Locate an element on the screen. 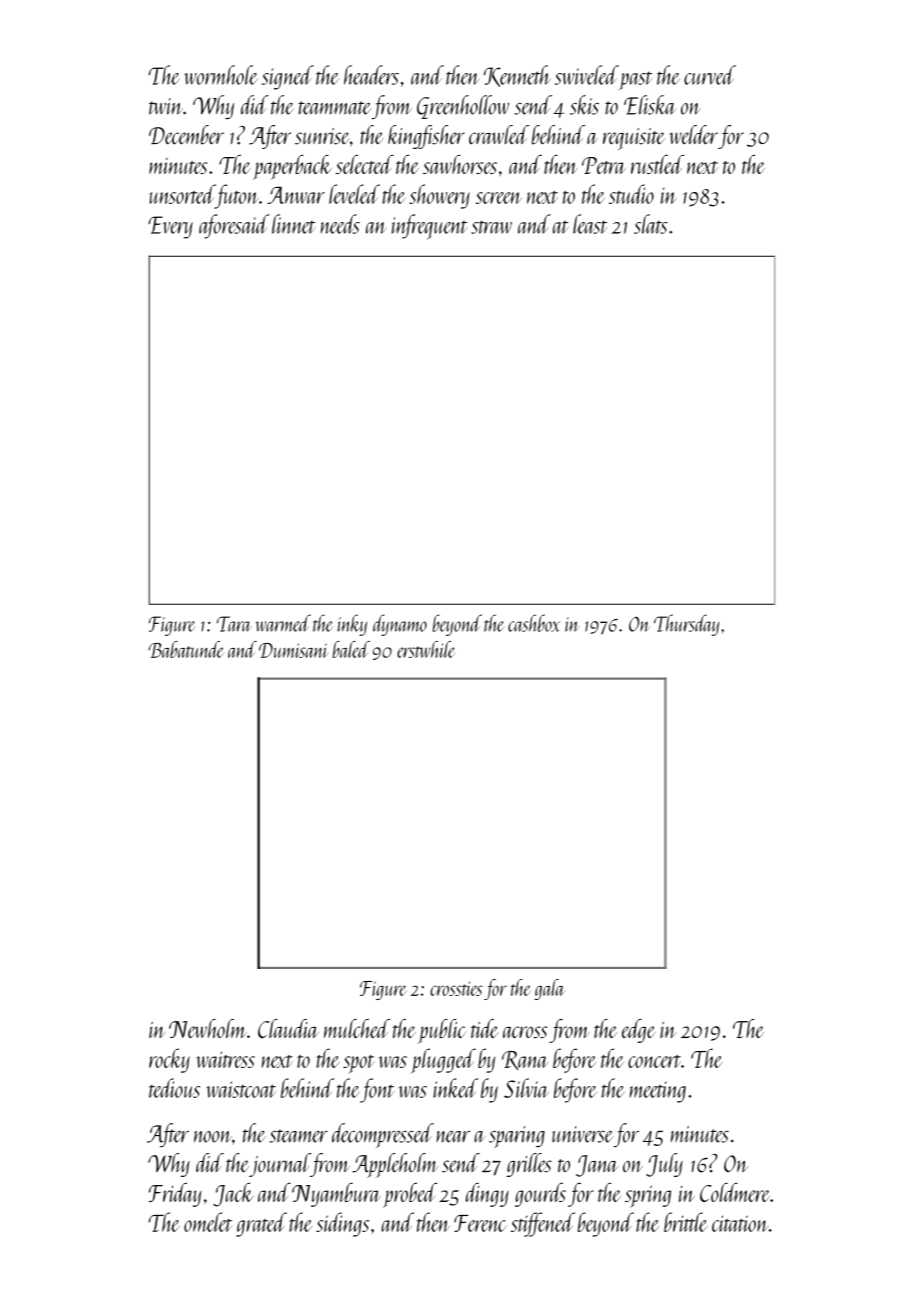  Dumisani is located at coordinates (294, 650).
